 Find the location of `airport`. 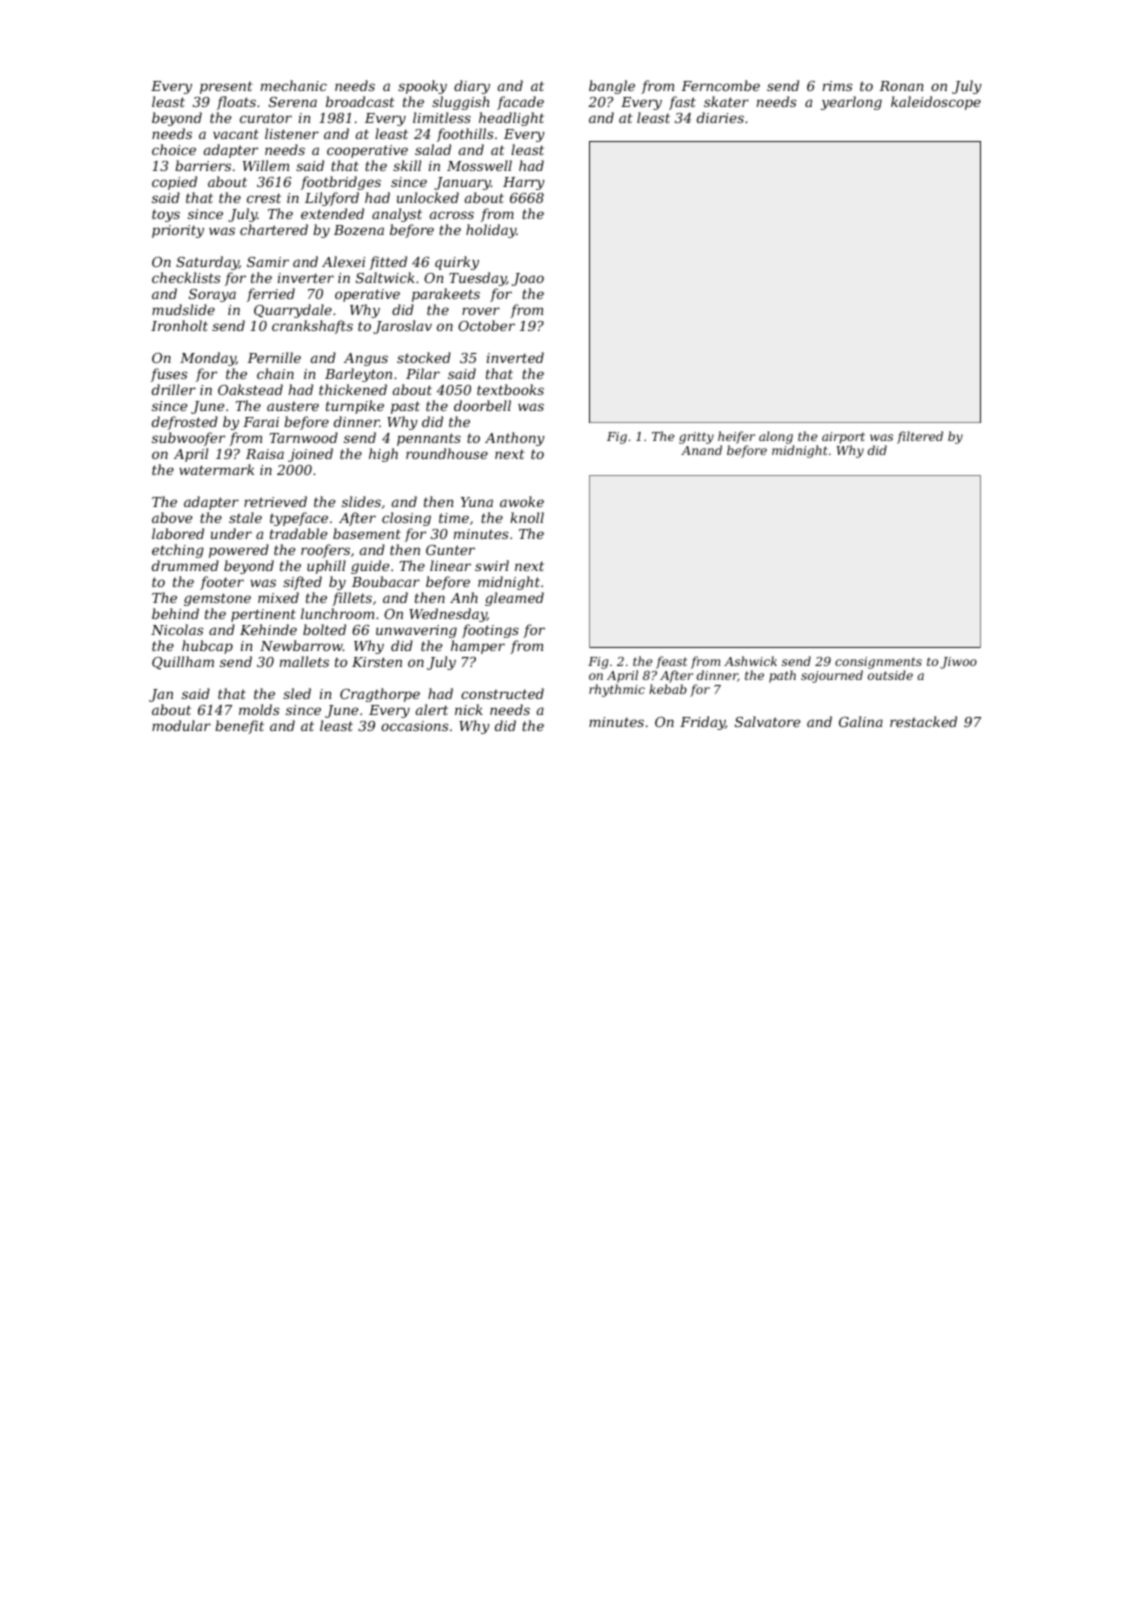

airport is located at coordinates (843, 438).
